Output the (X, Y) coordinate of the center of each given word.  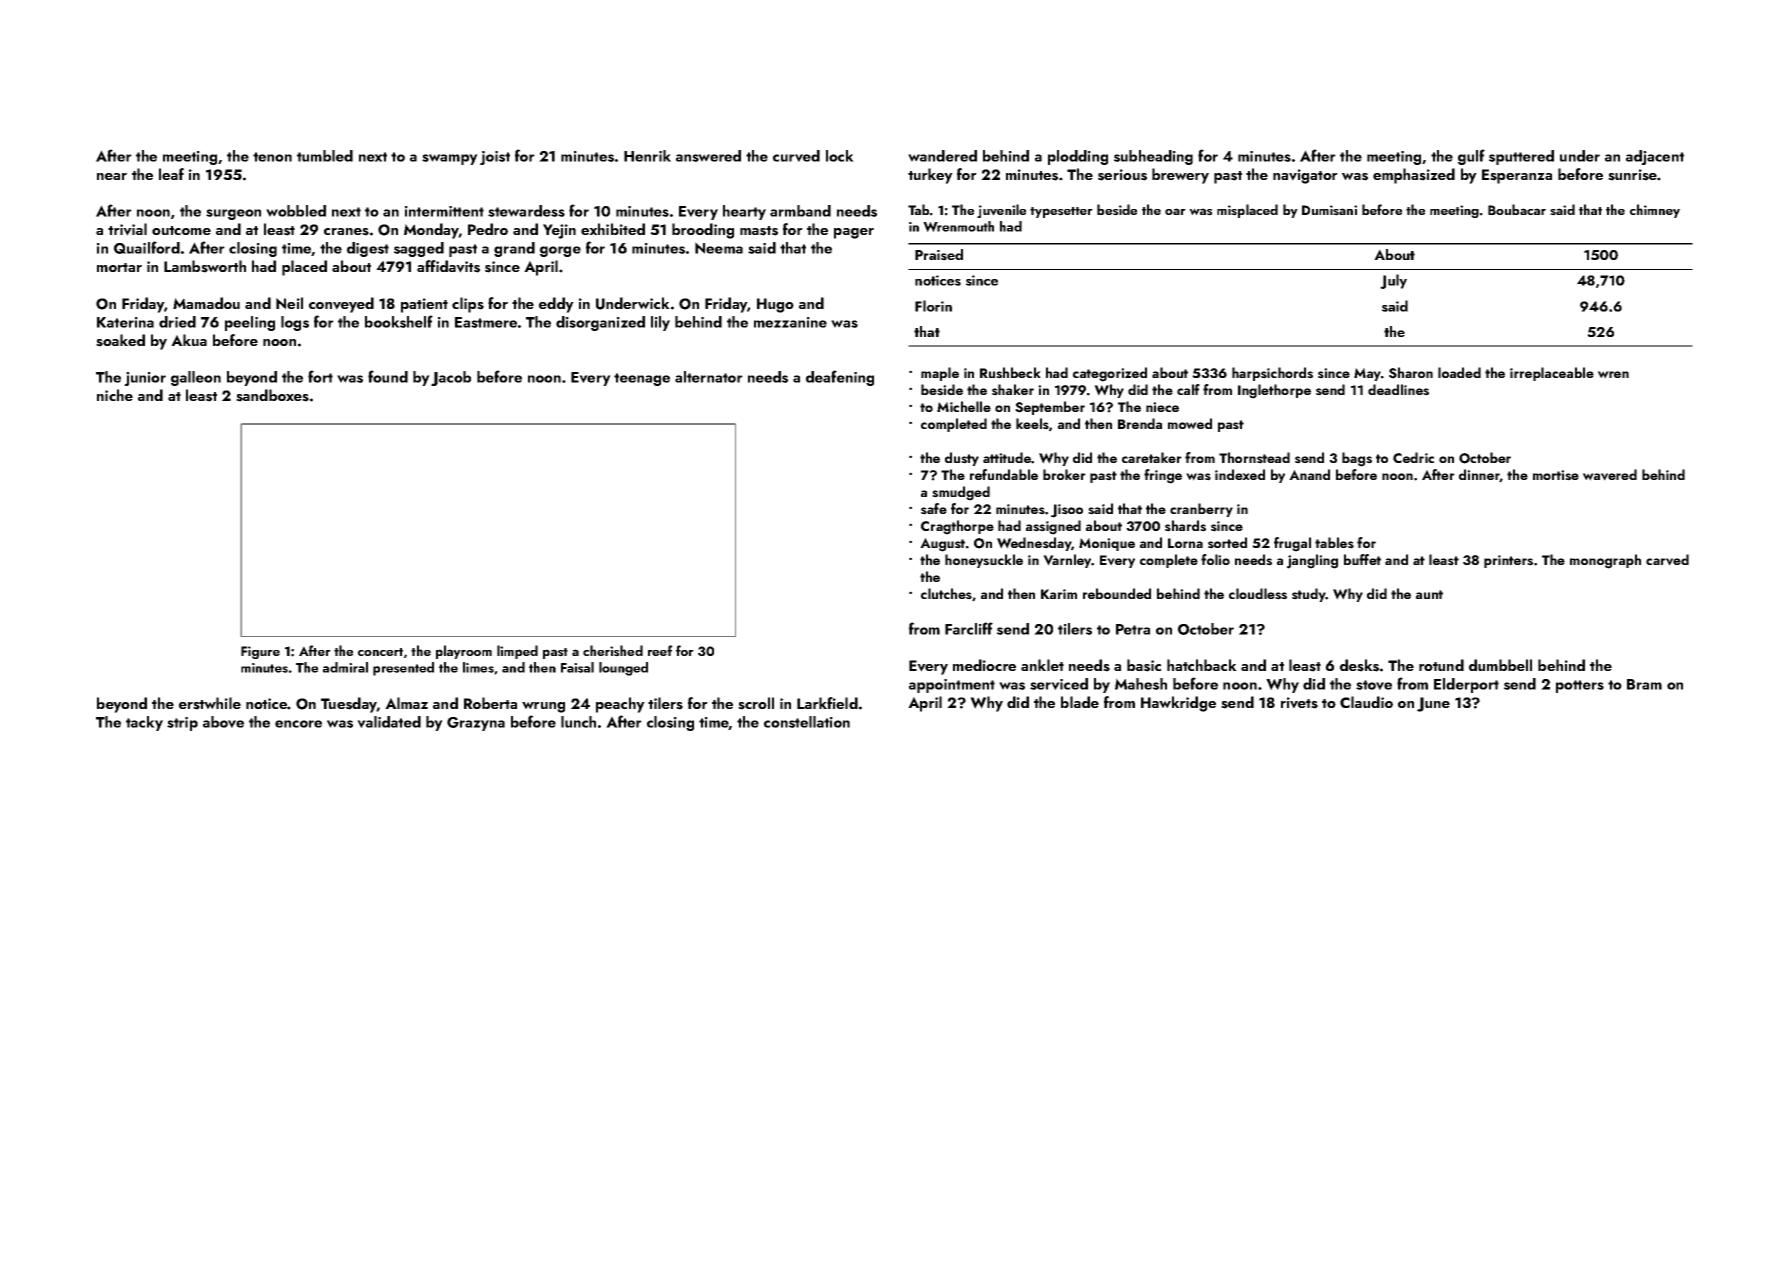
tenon (272, 157)
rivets (1299, 703)
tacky (144, 723)
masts (759, 231)
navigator (1305, 176)
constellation (807, 722)
